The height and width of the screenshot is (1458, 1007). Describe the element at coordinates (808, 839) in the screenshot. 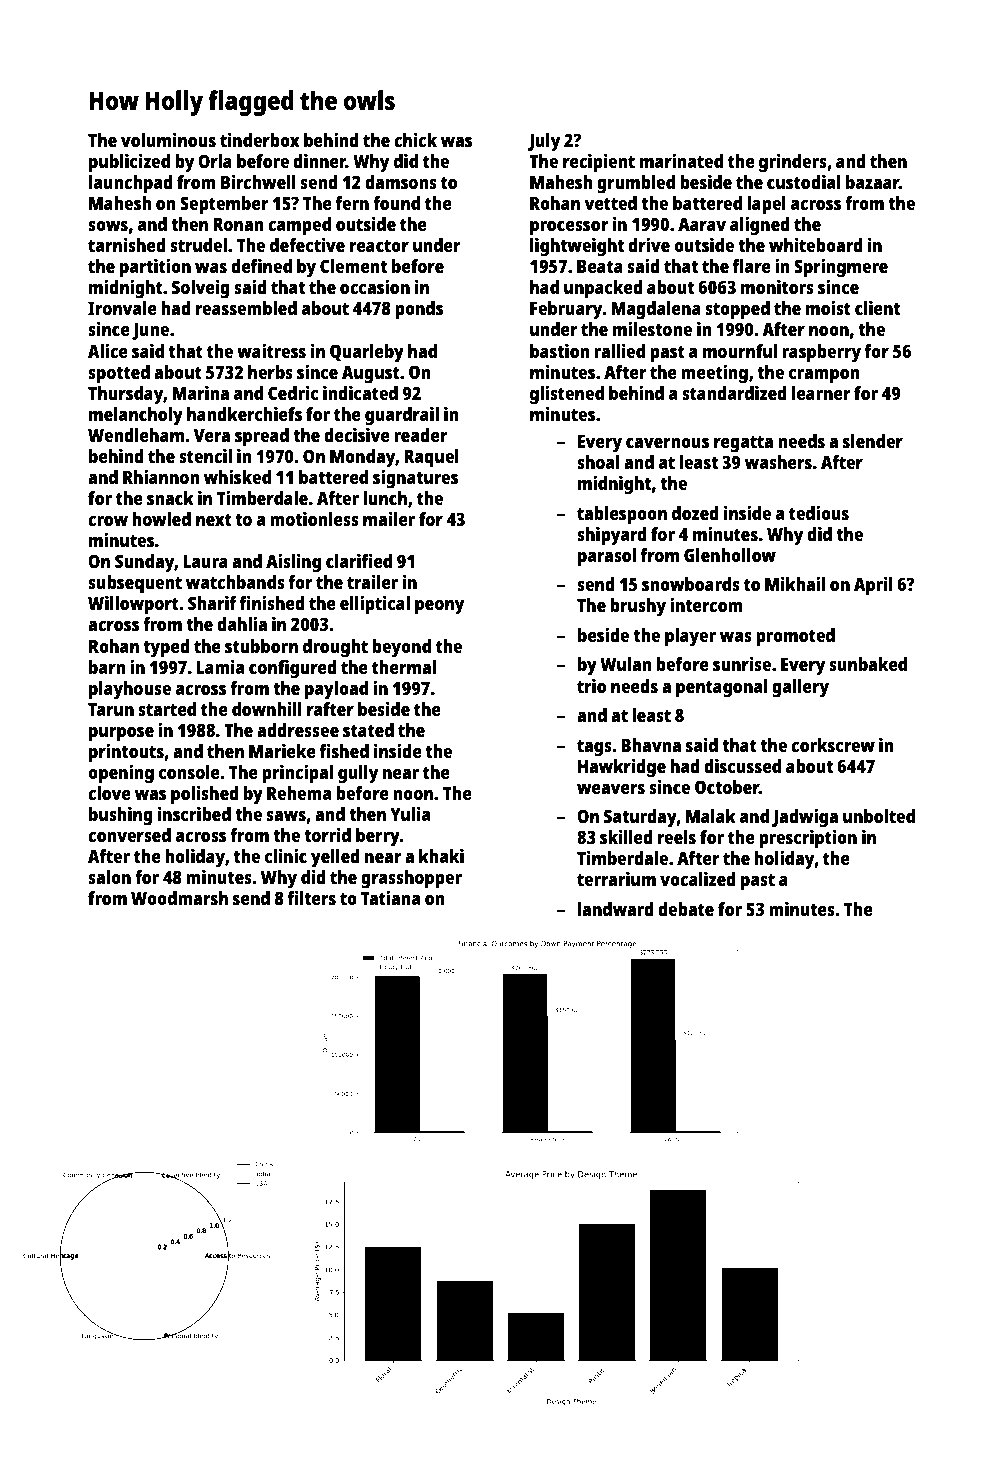

I see `prescription` at that location.
